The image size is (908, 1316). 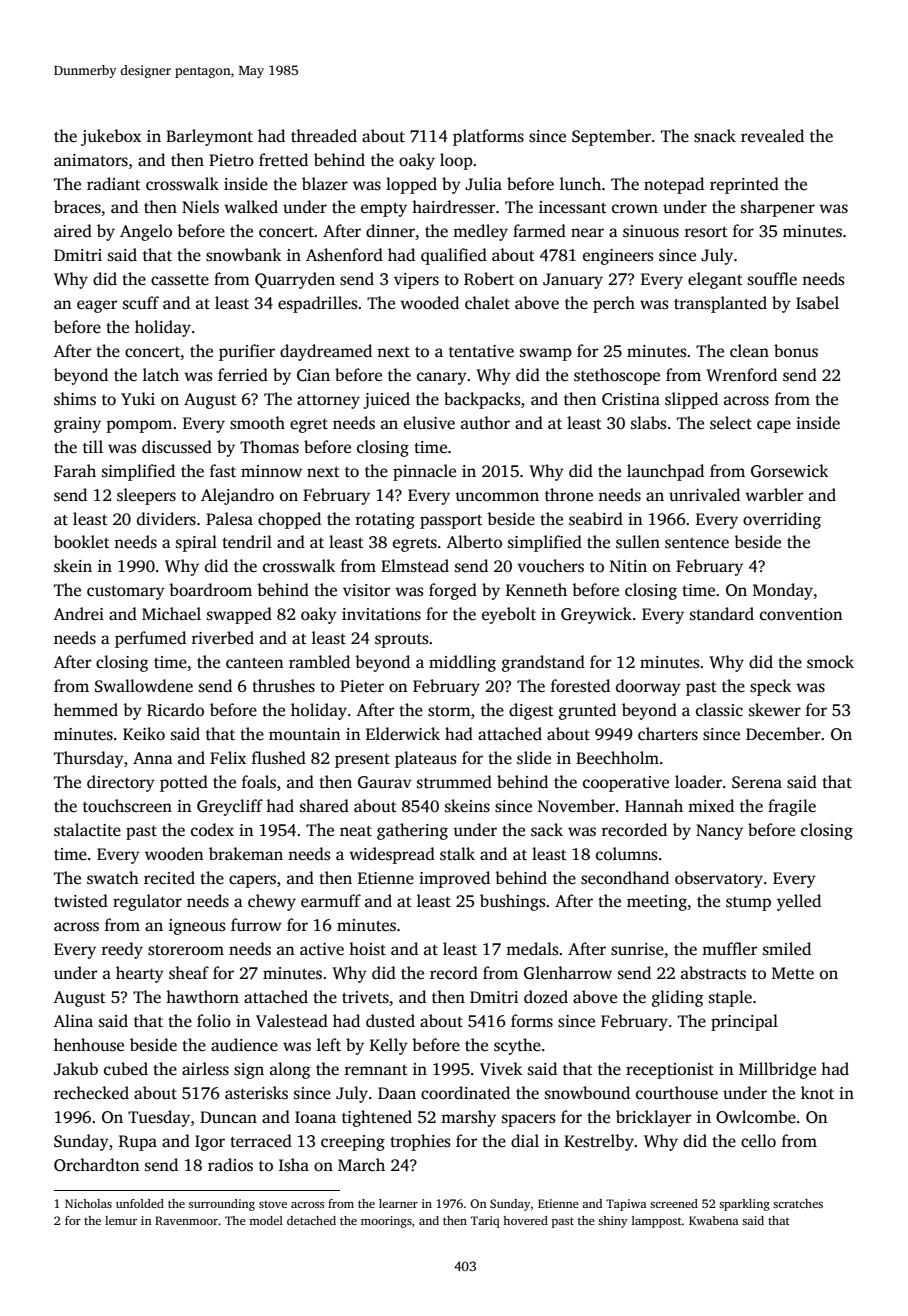 What do you see at coordinates (279, 758) in the document?
I see `flushed` at bounding box center [279, 758].
